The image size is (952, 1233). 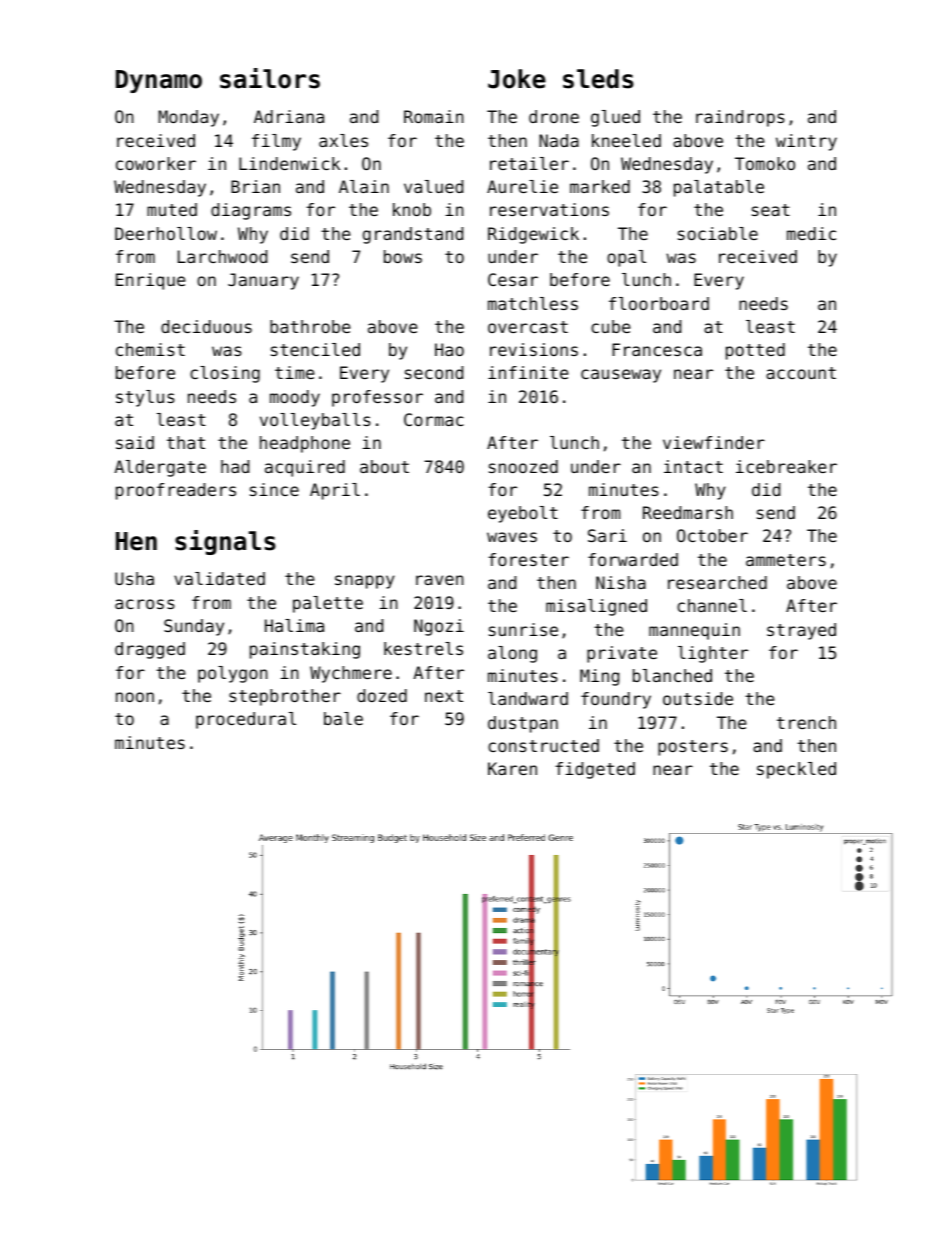 What do you see at coordinates (543, 745) in the page?
I see `constructed` at bounding box center [543, 745].
